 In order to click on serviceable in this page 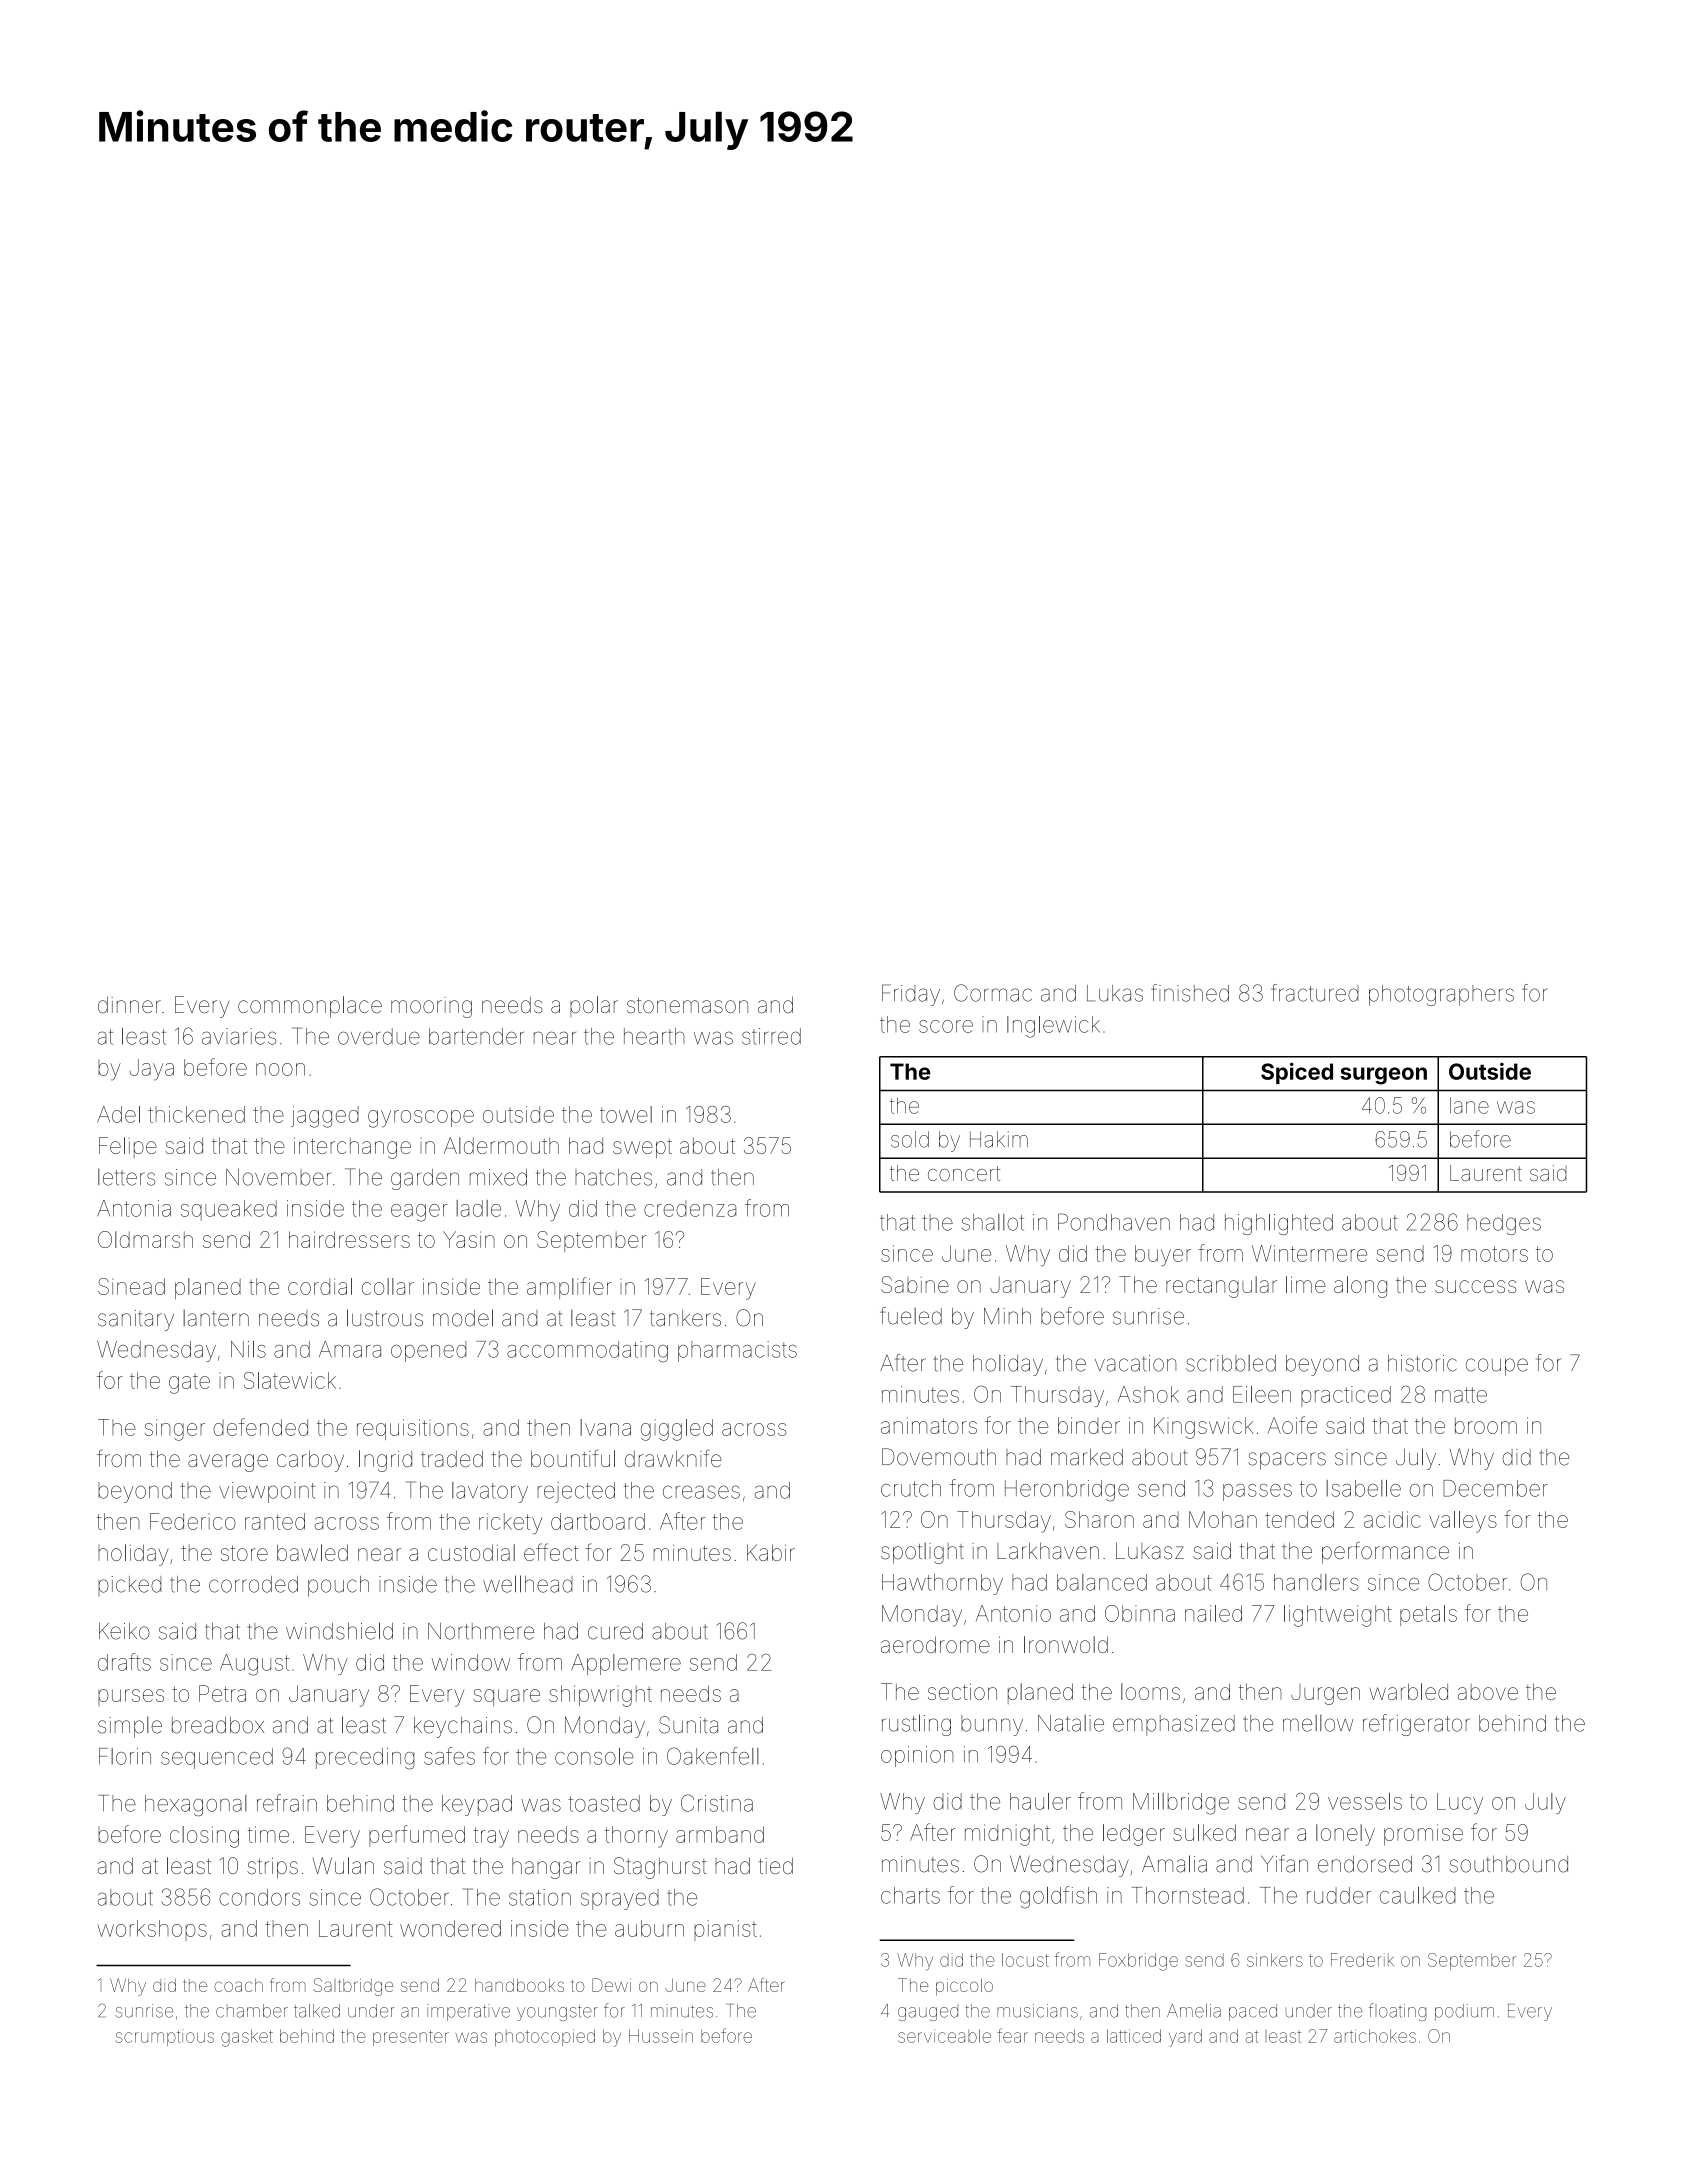, I will do `click(944, 2036)`.
